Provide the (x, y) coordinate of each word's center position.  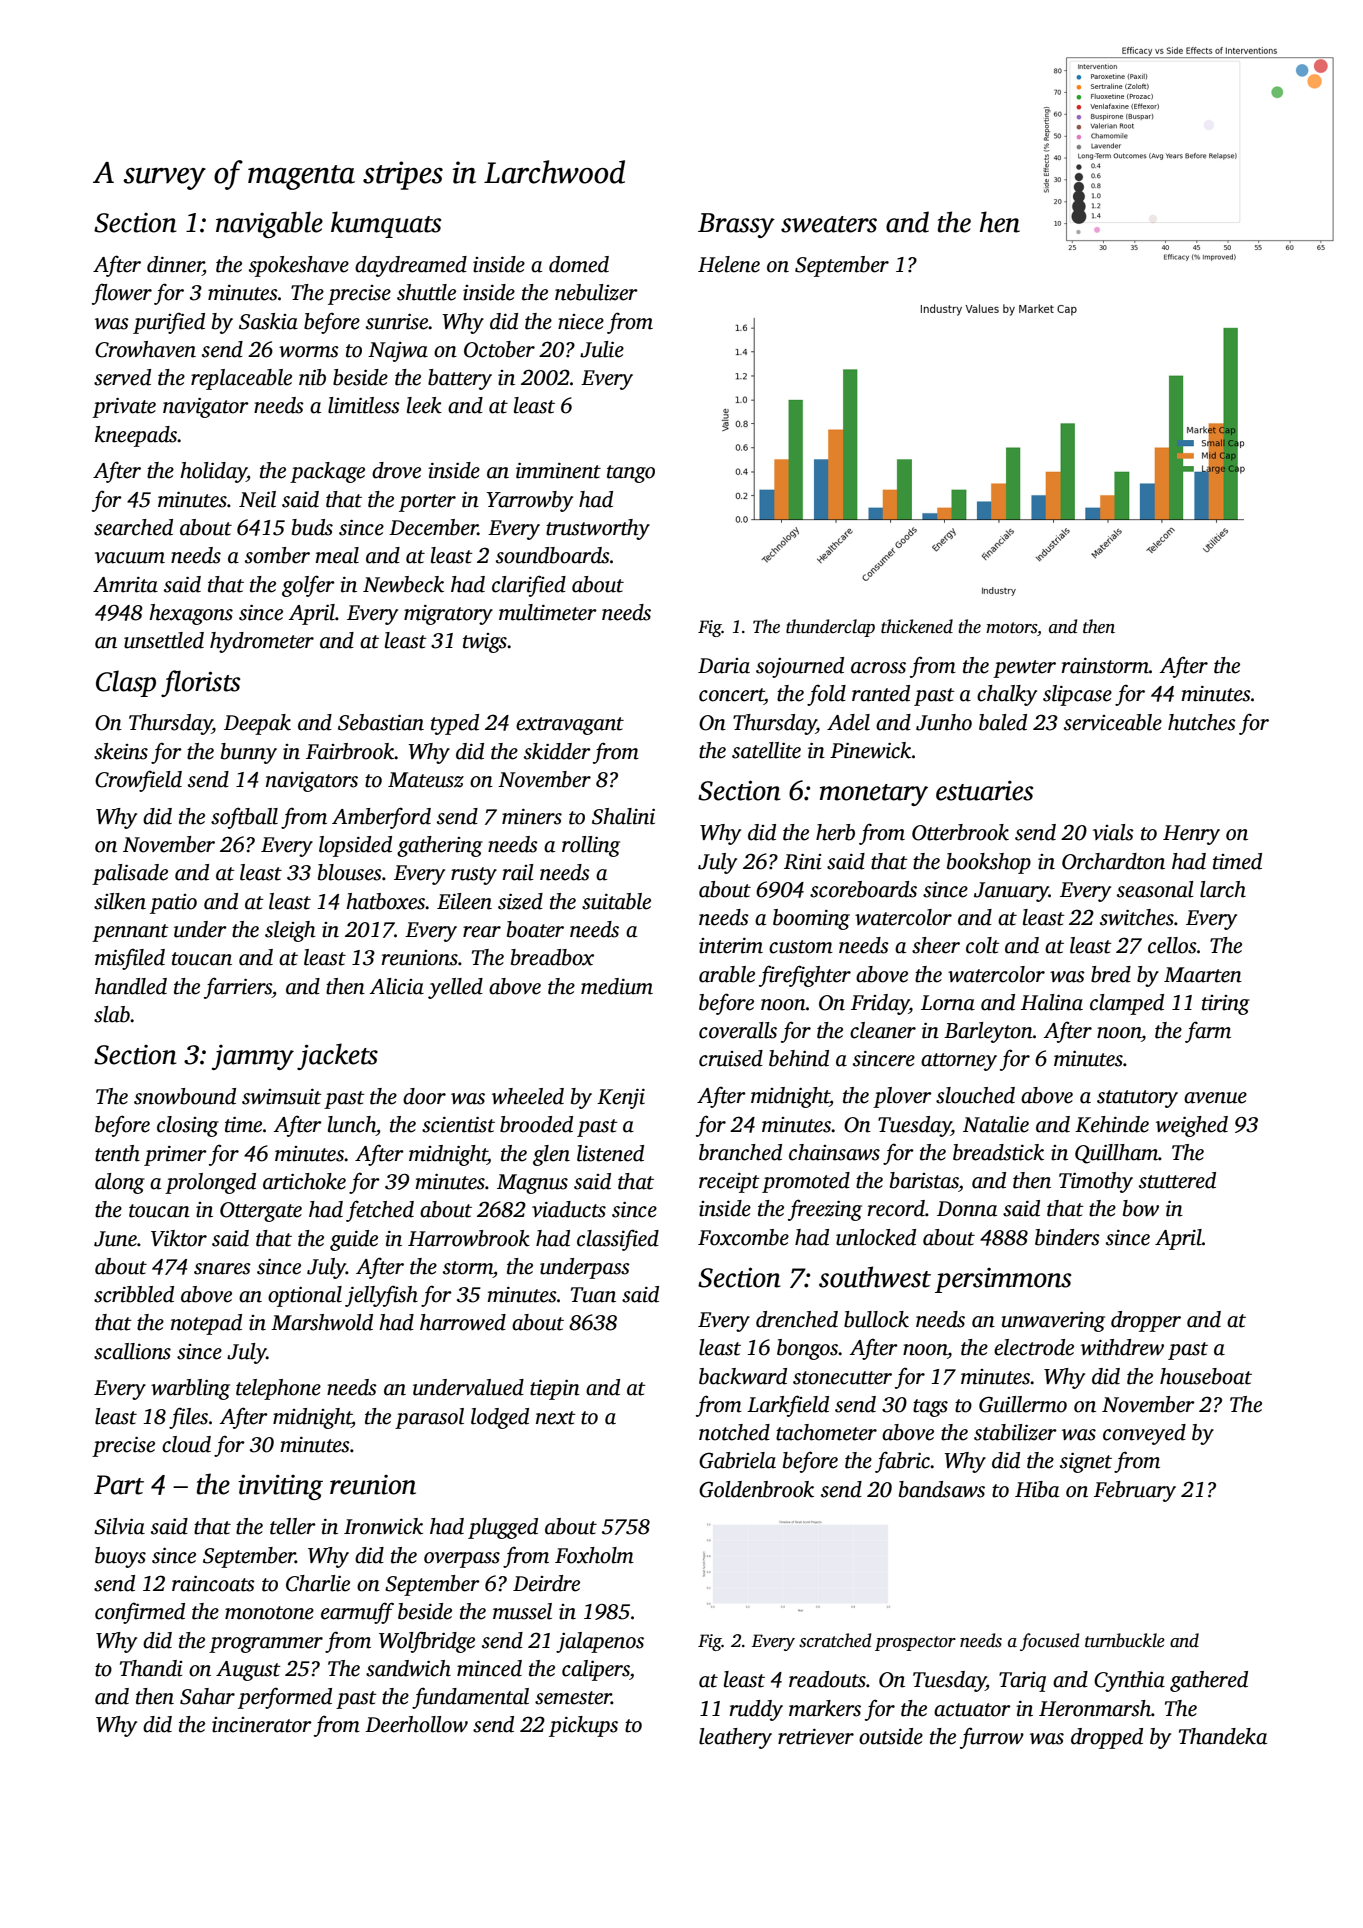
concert (731, 695)
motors (1011, 628)
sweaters (829, 224)
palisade (130, 874)
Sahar (207, 1696)
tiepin (555, 1390)
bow (1141, 1208)
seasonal (1155, 889)
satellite (766, 750)
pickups (583, 1726)
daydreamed (411, 266)
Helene (729, 264)
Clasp (126, 683)
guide (354, 1240)
